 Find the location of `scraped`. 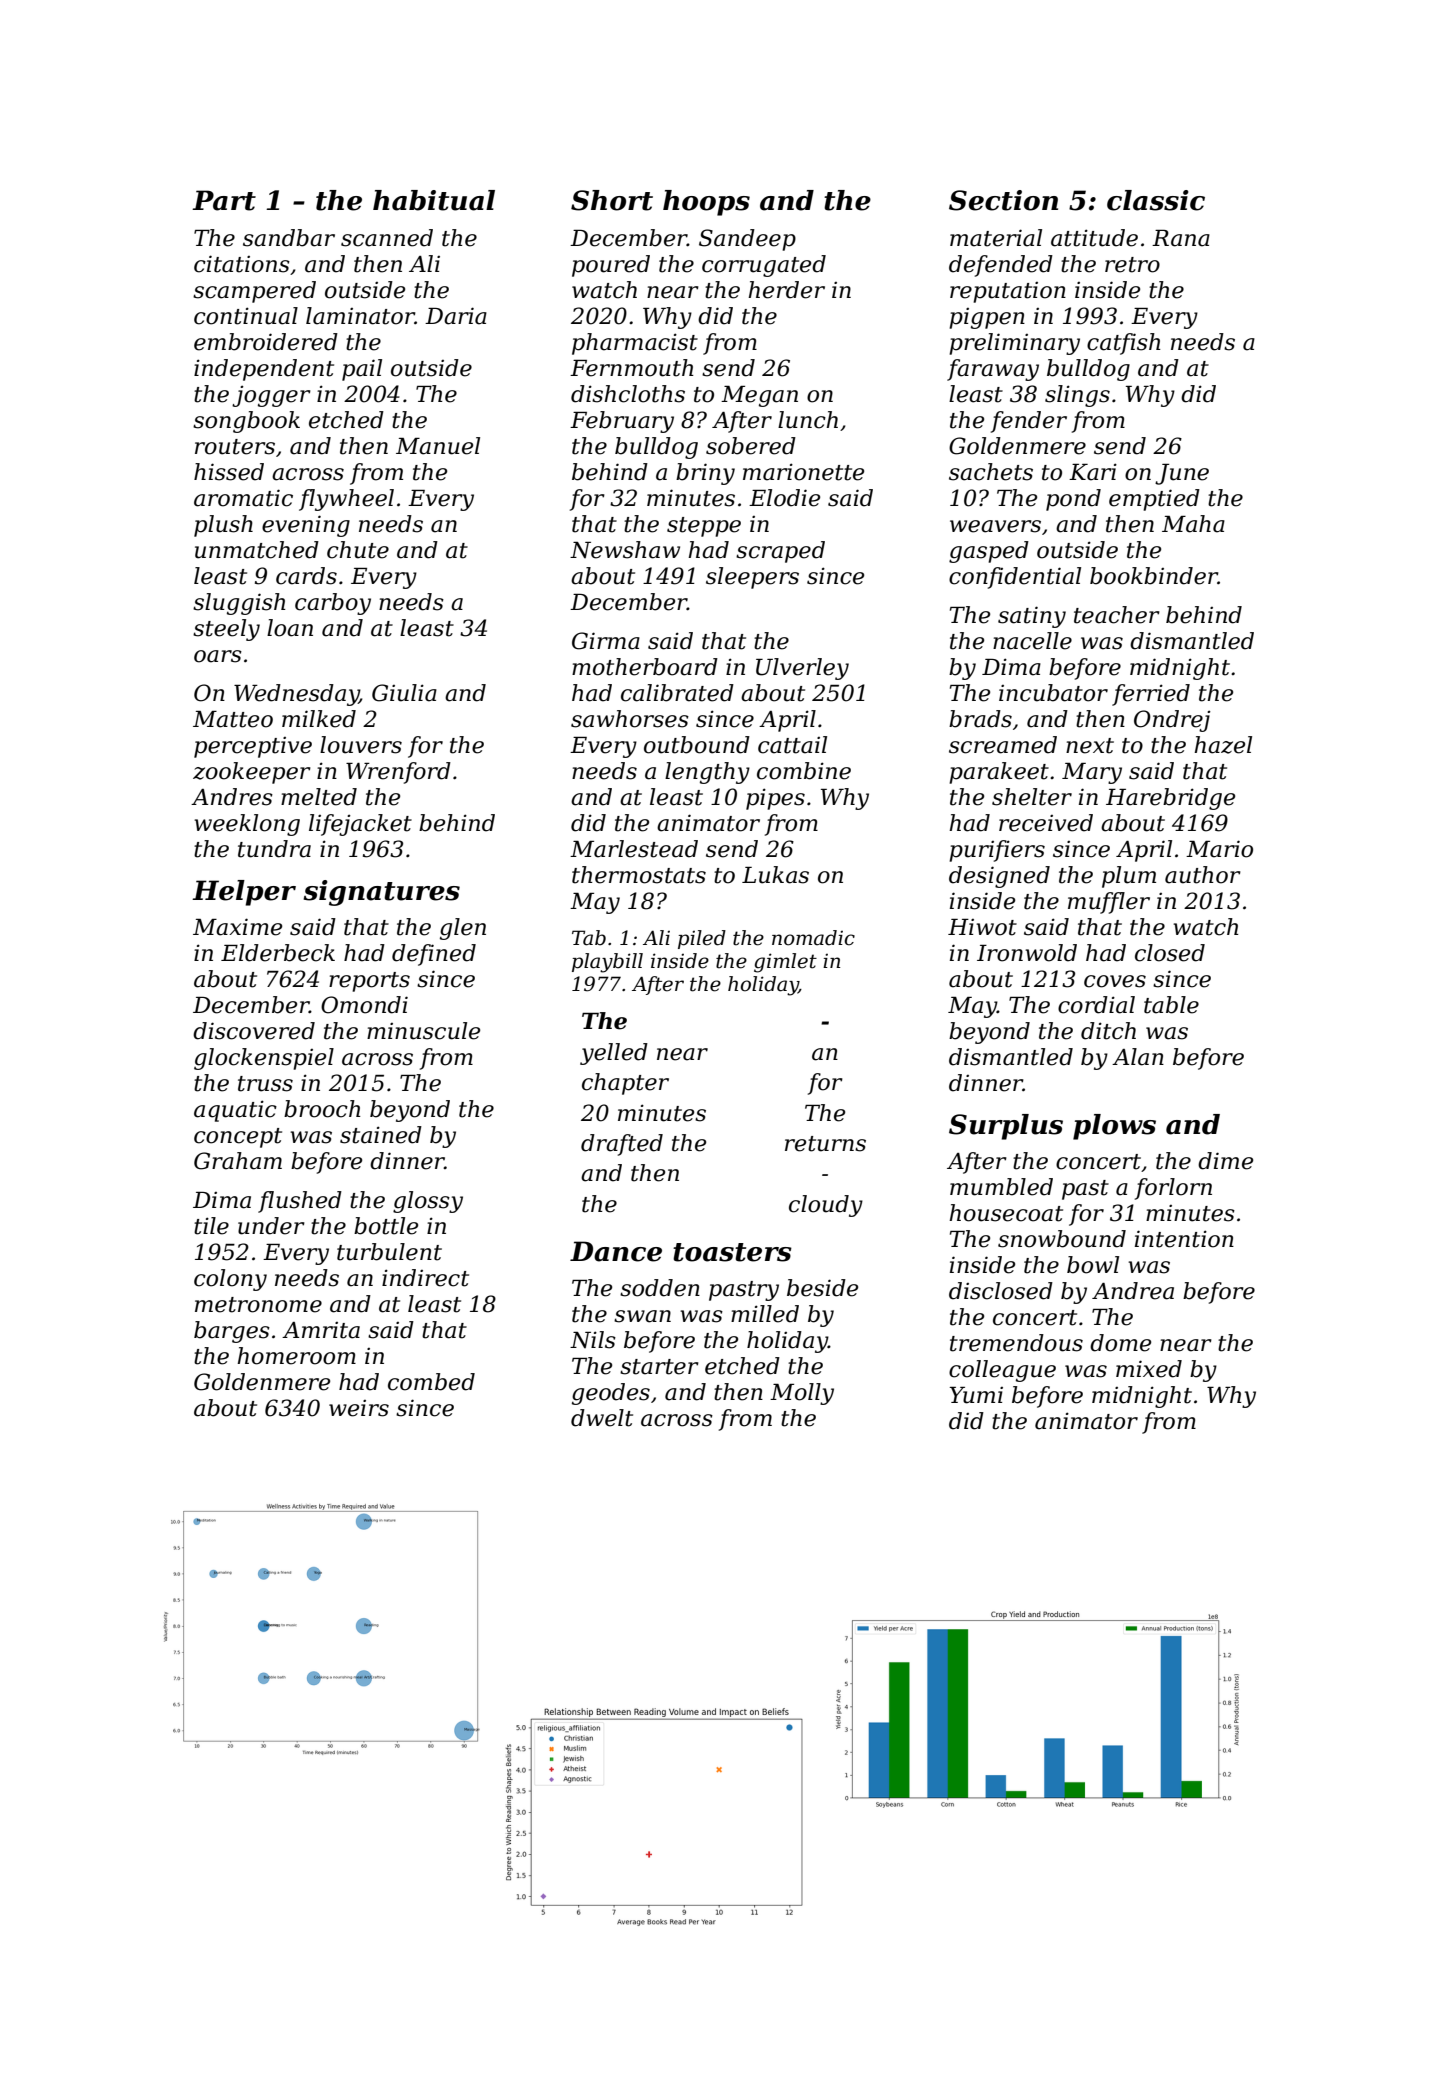

scraped is located at coordinates (780, 552).
